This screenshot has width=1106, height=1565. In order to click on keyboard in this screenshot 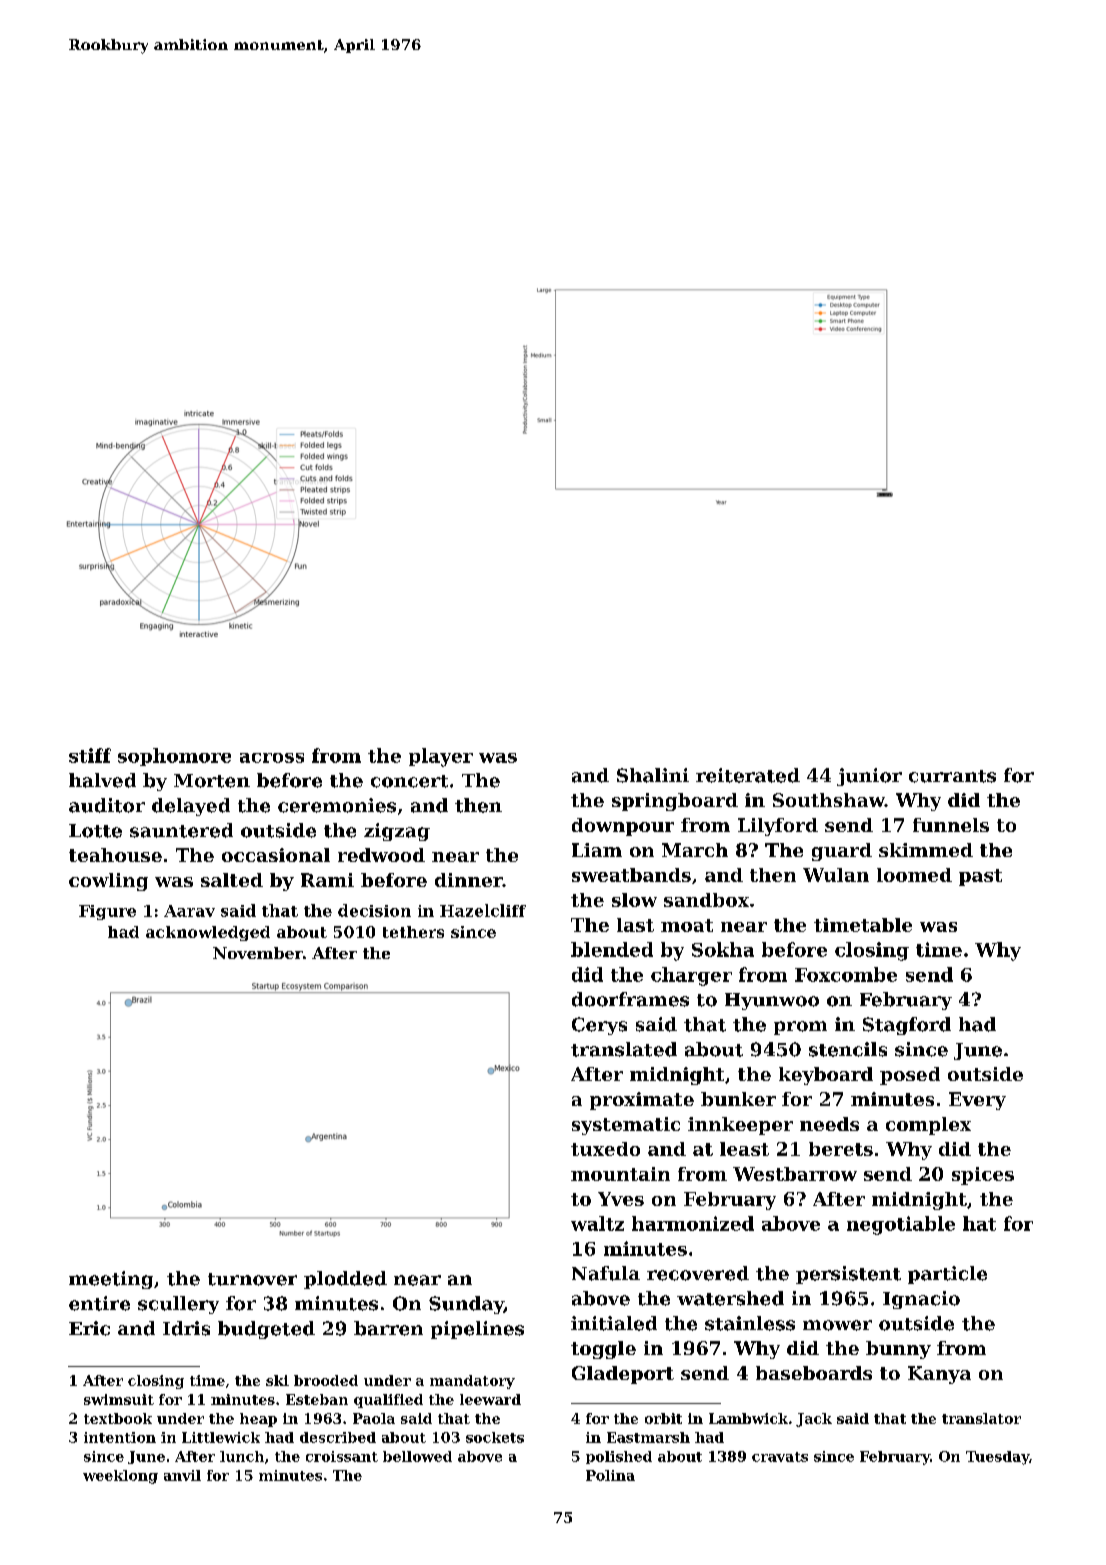, I will do `click(826, 1076)`.
